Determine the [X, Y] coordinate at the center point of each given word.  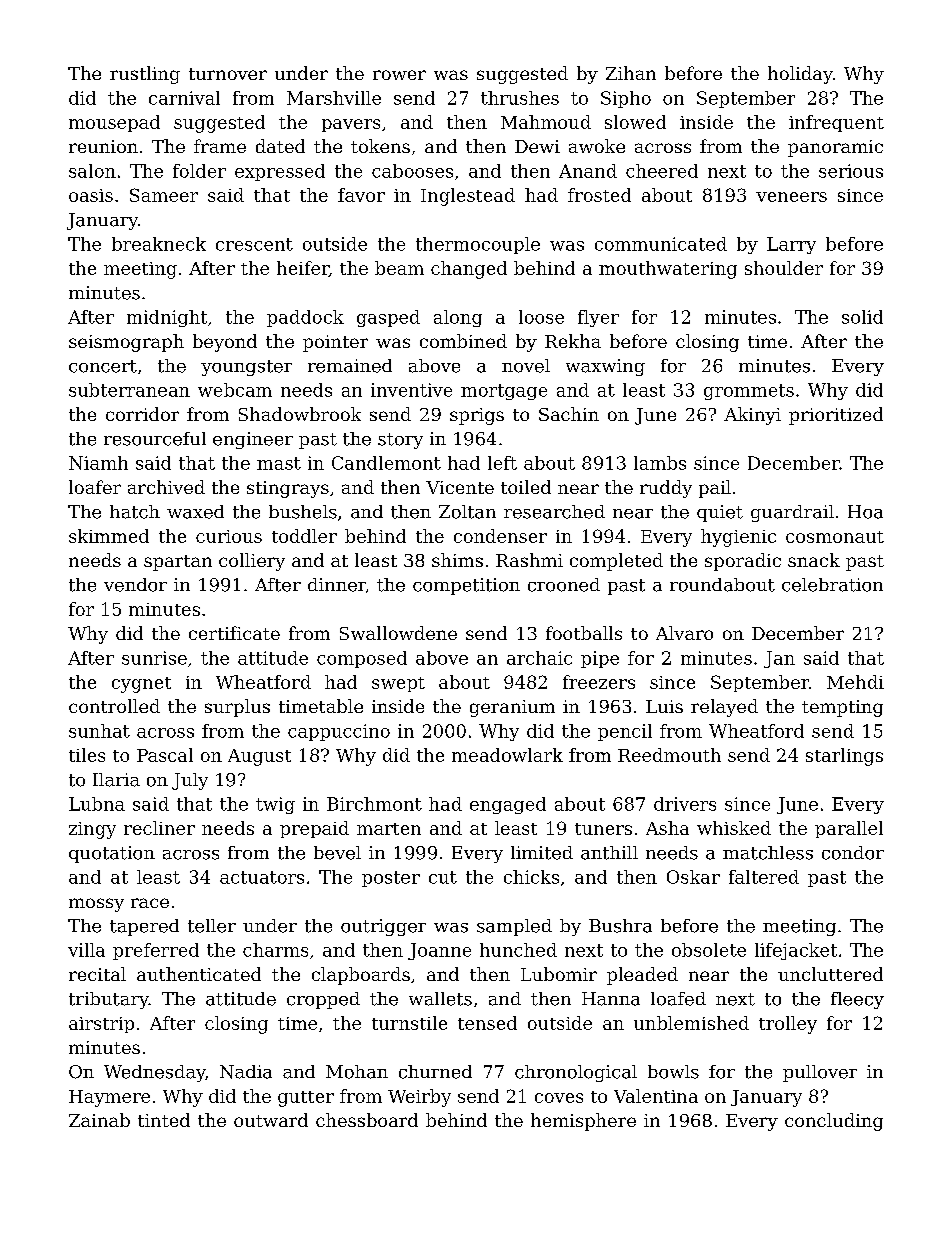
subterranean [129, 390]
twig [275, 805]
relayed [724, 708]
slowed [635, 122]
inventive [411, 390]
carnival [184, 98]
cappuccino [339, 732]
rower [399, 75]
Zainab [99, 1120]
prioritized [836, 416]
